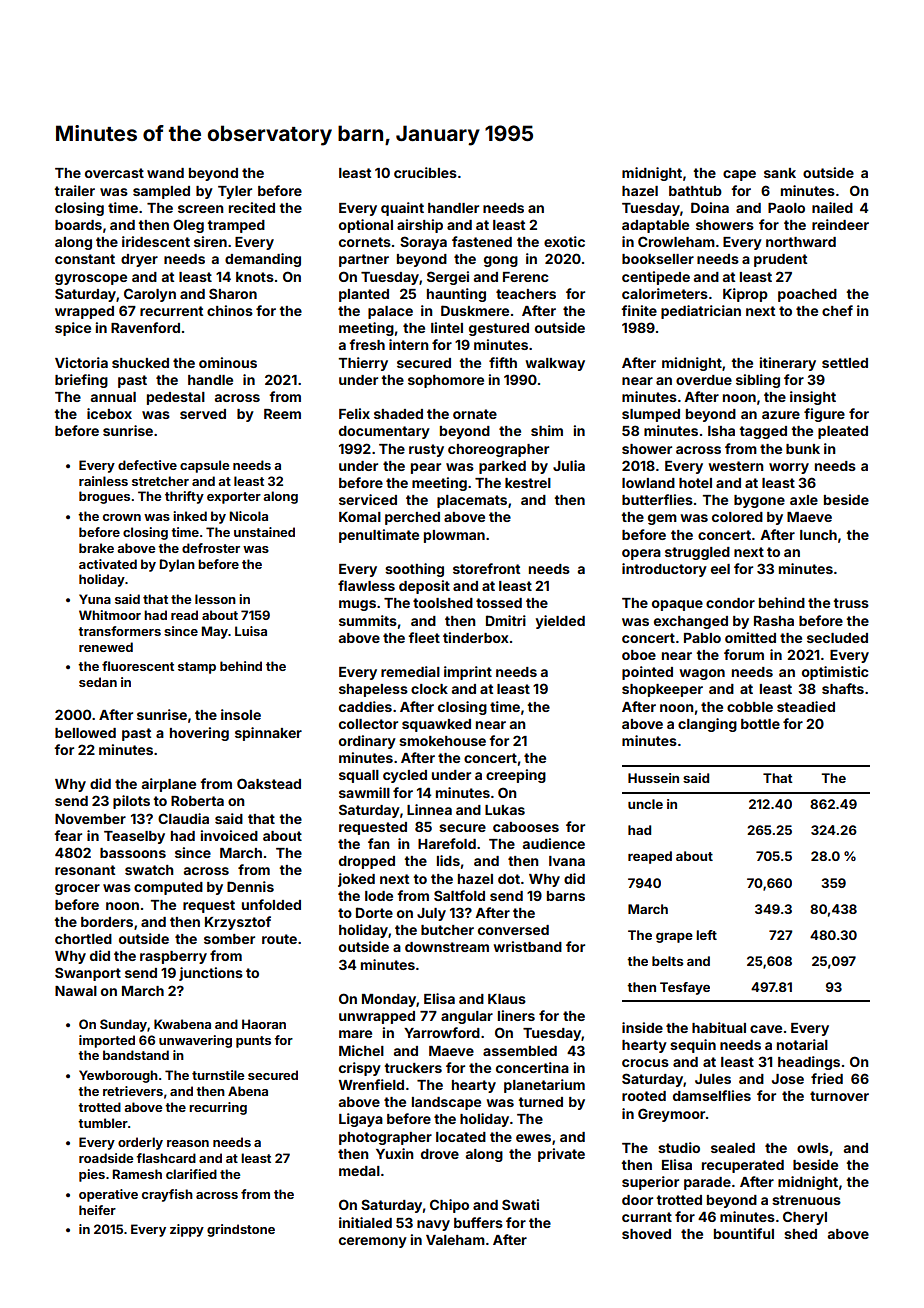  What do you see at coordinates (780, 173) in the page?
I see `sank` at bounding box center [780, 173].
